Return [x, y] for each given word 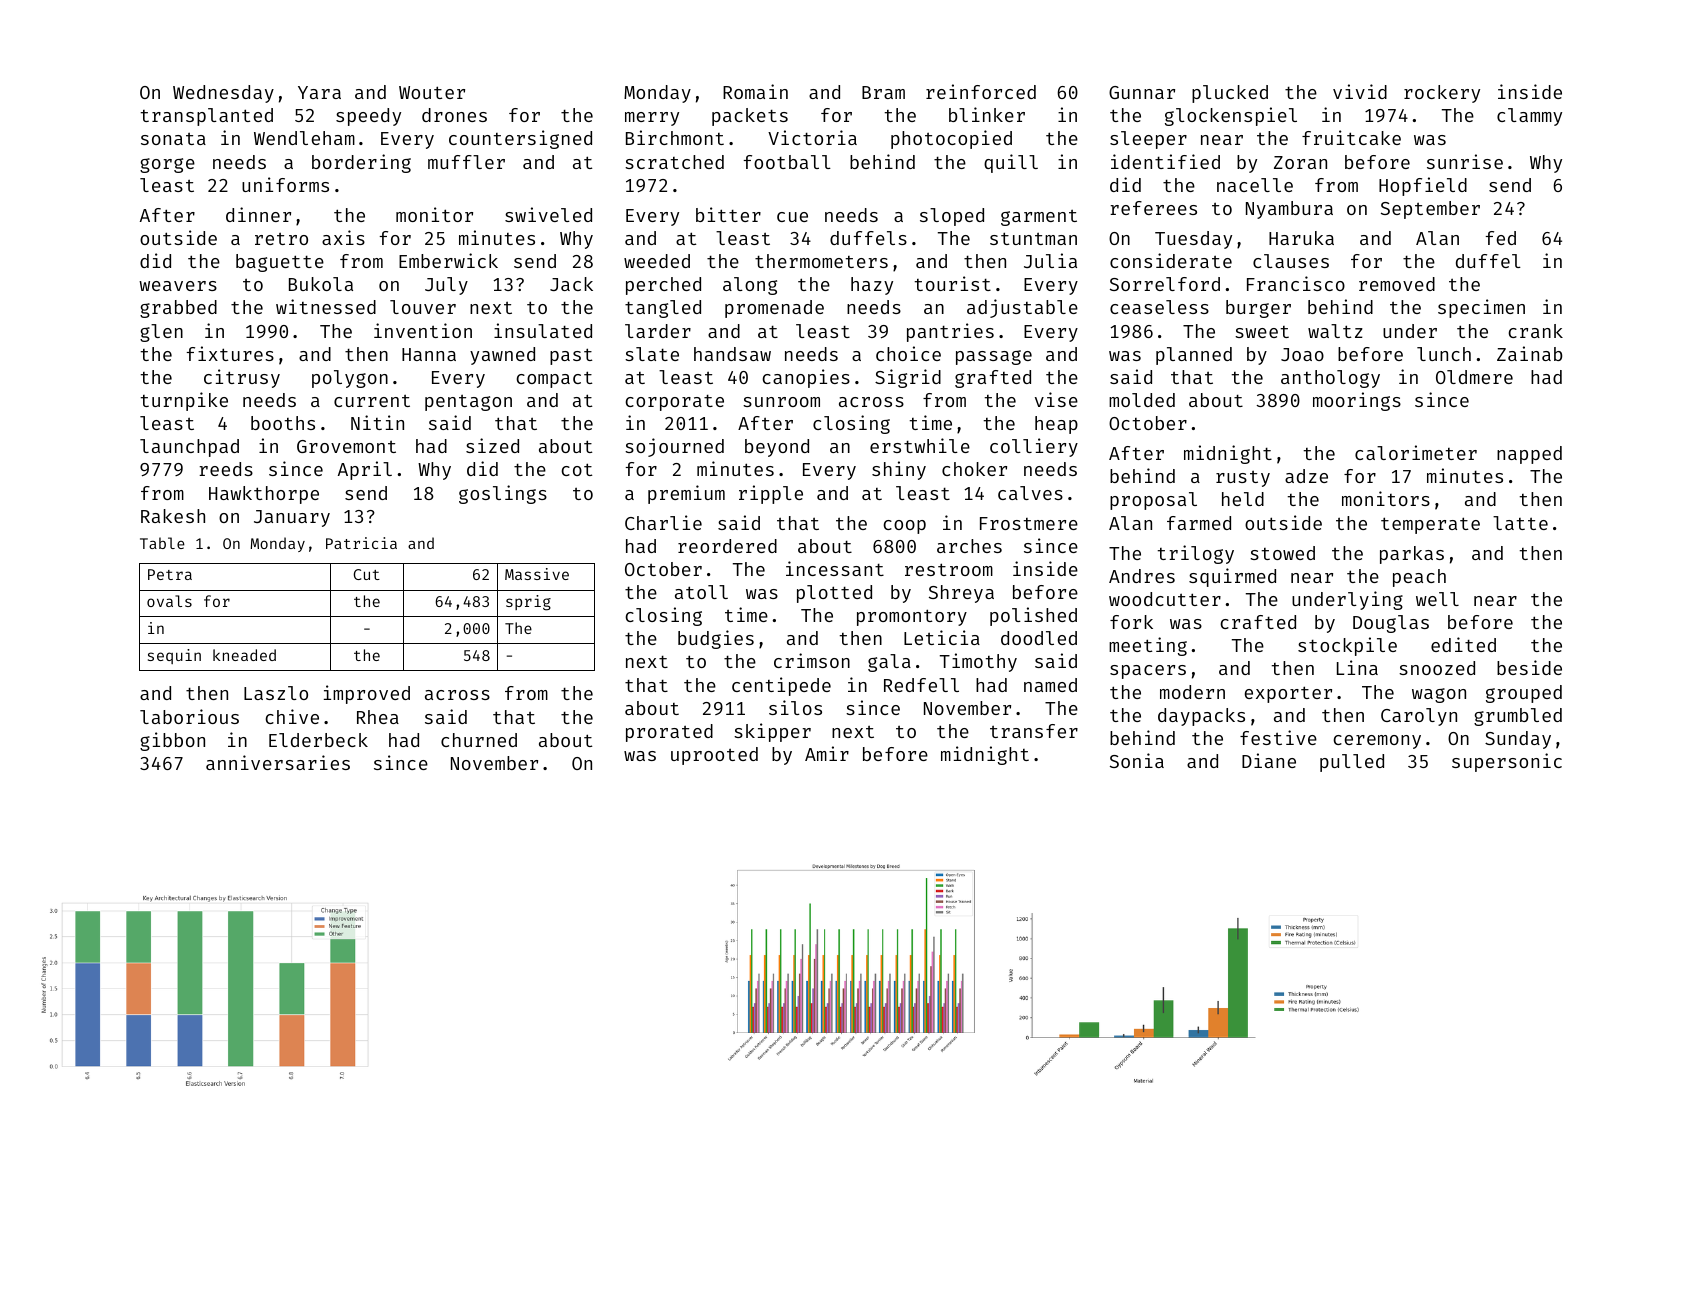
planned [1194, 356]
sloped [952, 217]
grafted [993, 379]
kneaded [244, 655]
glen [161, 333]
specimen [1481, 308]
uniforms [285, 184]
